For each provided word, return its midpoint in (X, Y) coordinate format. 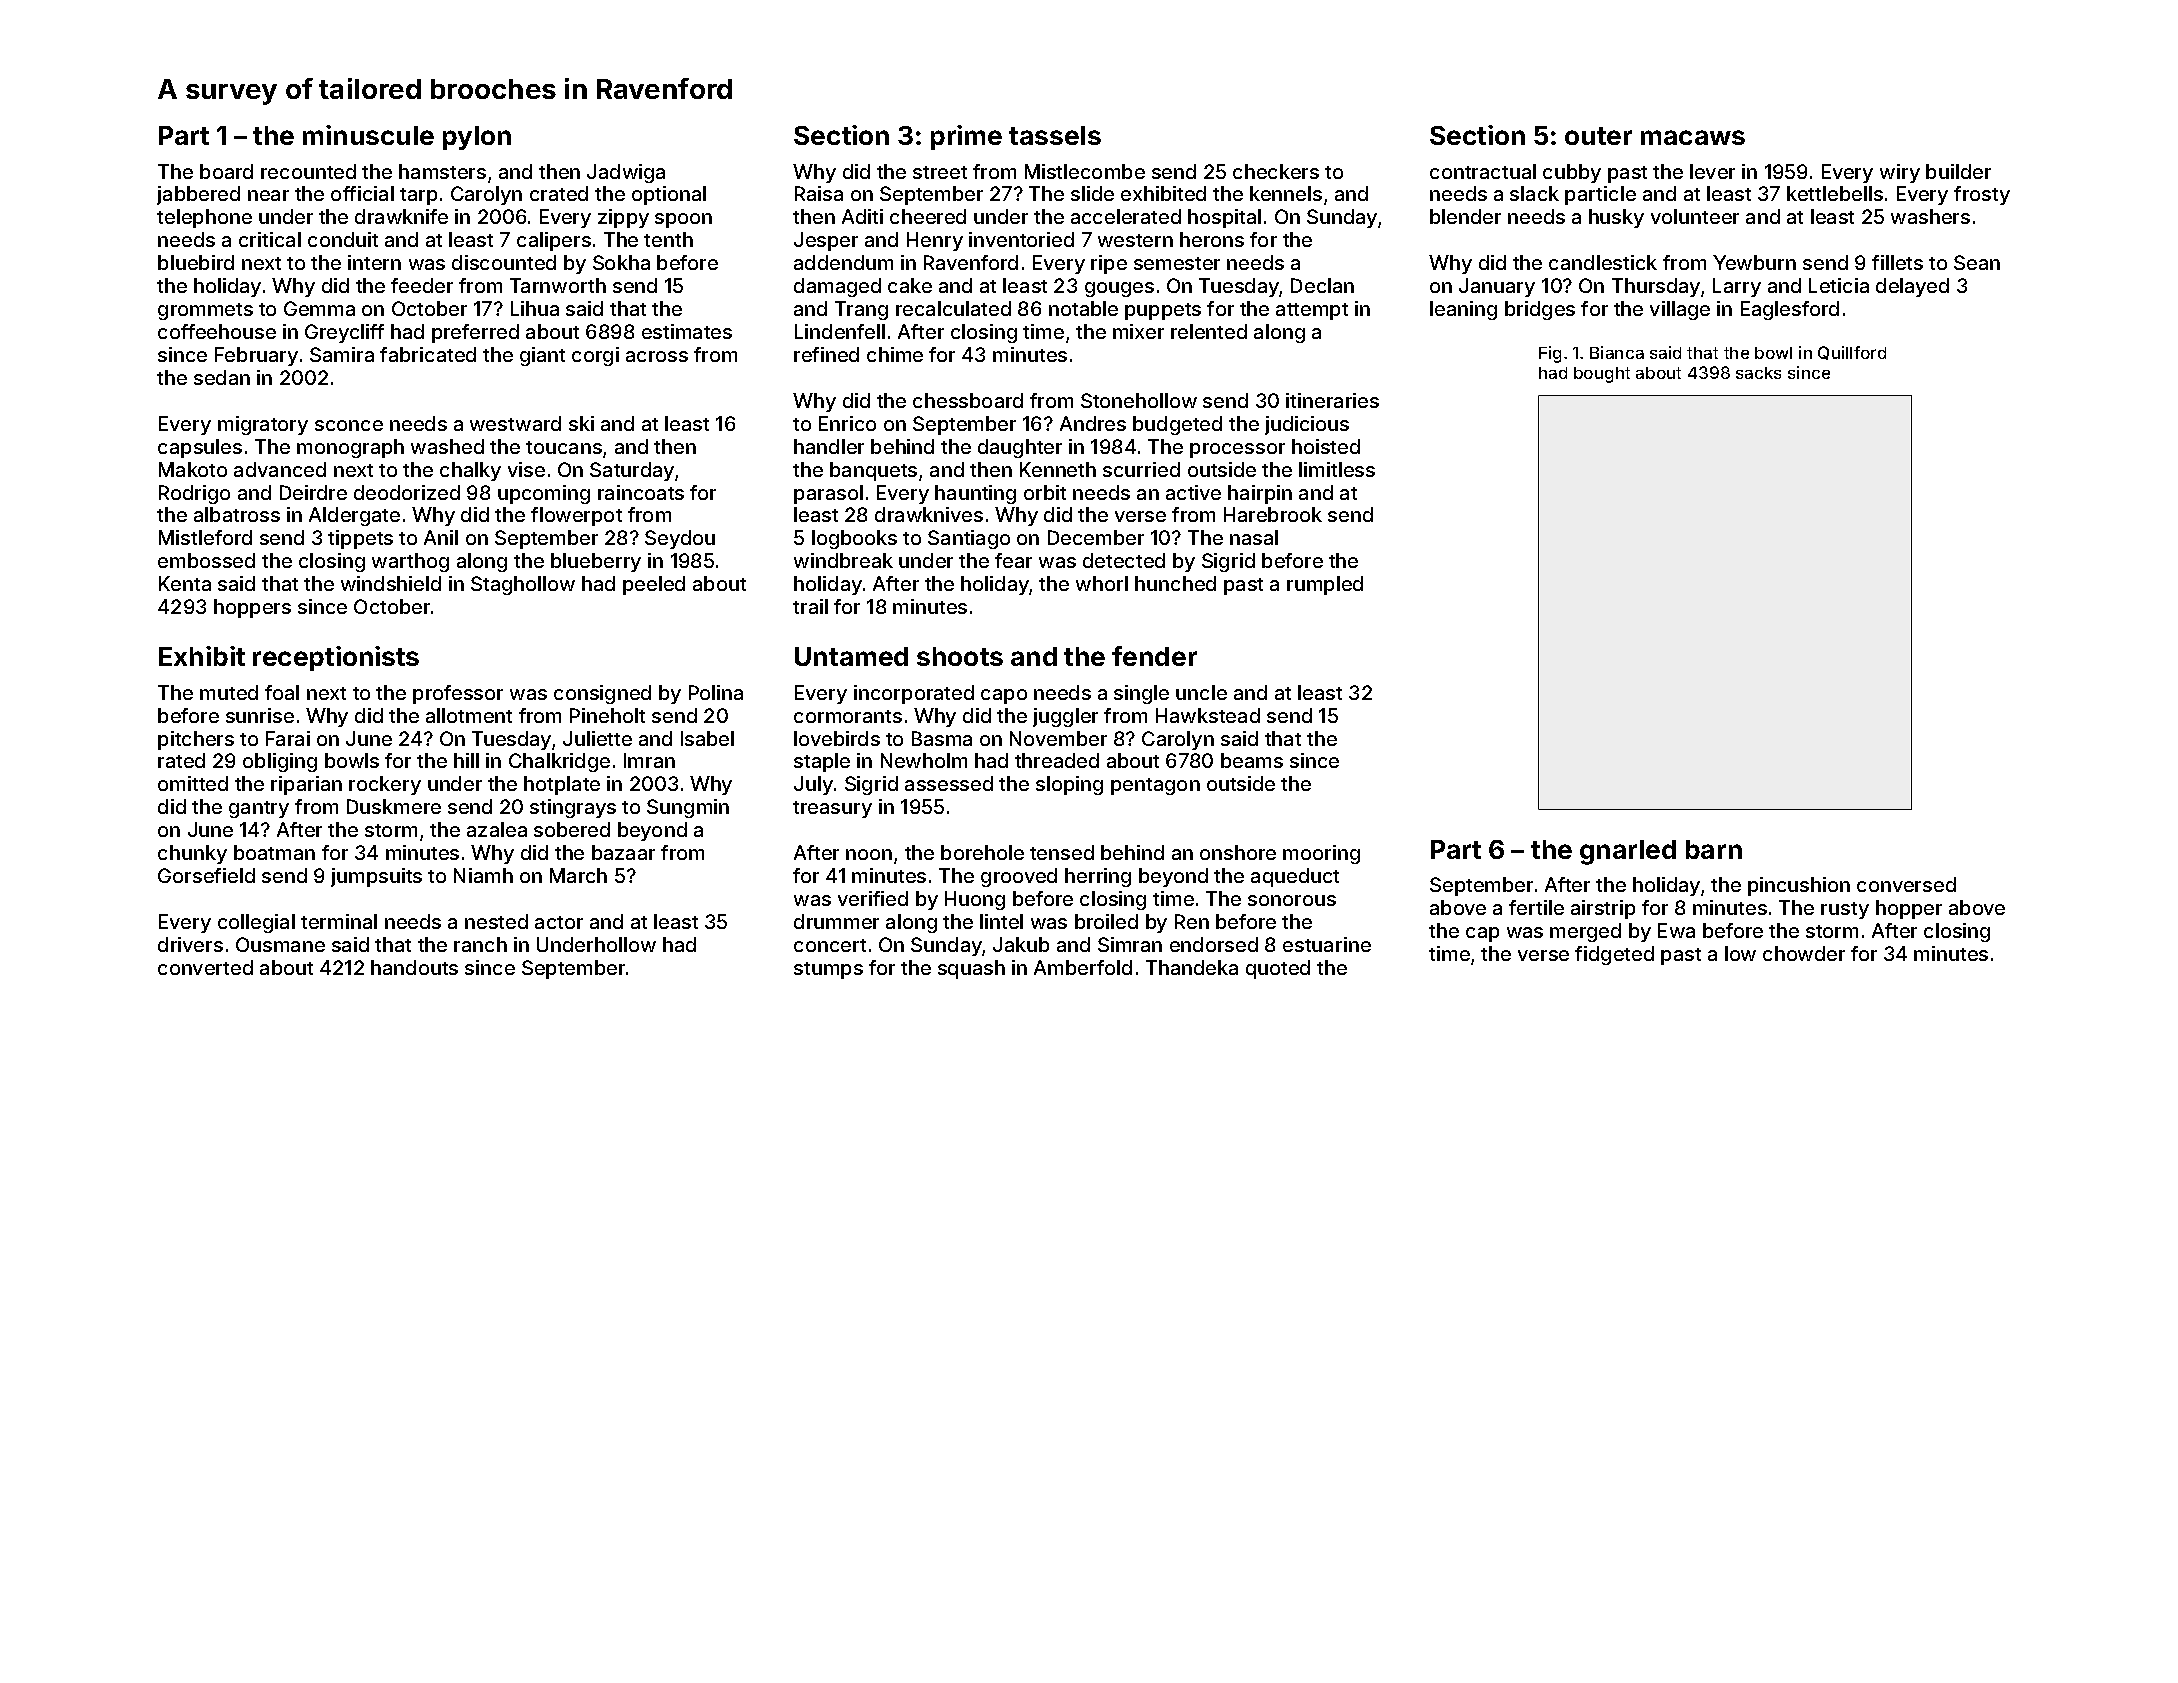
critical (270, 239)
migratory (263, 425)
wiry (1900, 173)
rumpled (1325, 585)
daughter (1020, 448)
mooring (1321, 854)
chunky (192, 854)
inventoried (1021, 239)
